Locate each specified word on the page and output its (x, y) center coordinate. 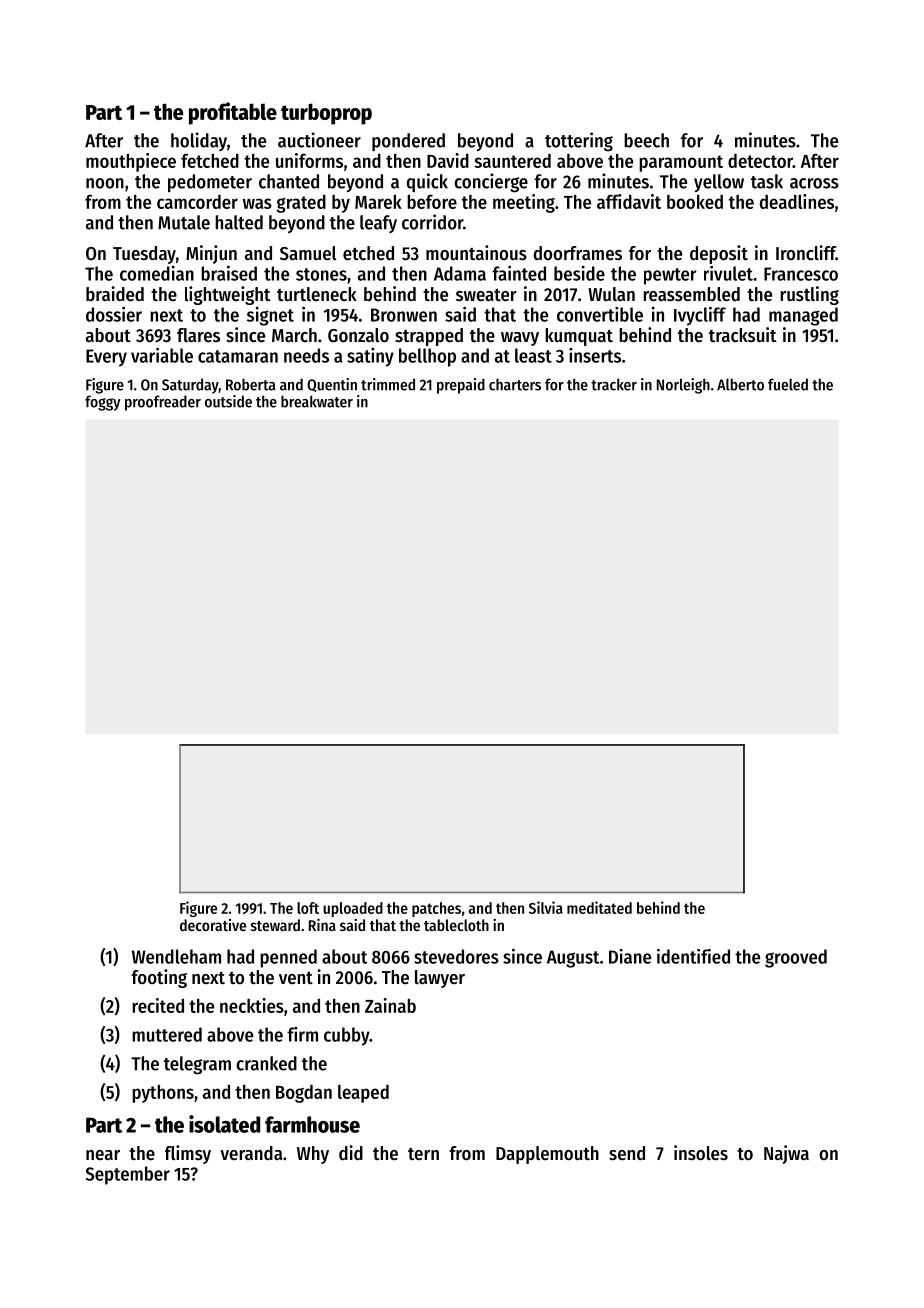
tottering (579, 142)
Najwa (786, 1154)
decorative (213, 925)
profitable (233, 113)
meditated (599, 907)
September (128, 1175)
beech (646, 140)
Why (313, 1155)
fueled (788, 384)
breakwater (317, 401)
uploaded (353, 909)
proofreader (163, 403)
